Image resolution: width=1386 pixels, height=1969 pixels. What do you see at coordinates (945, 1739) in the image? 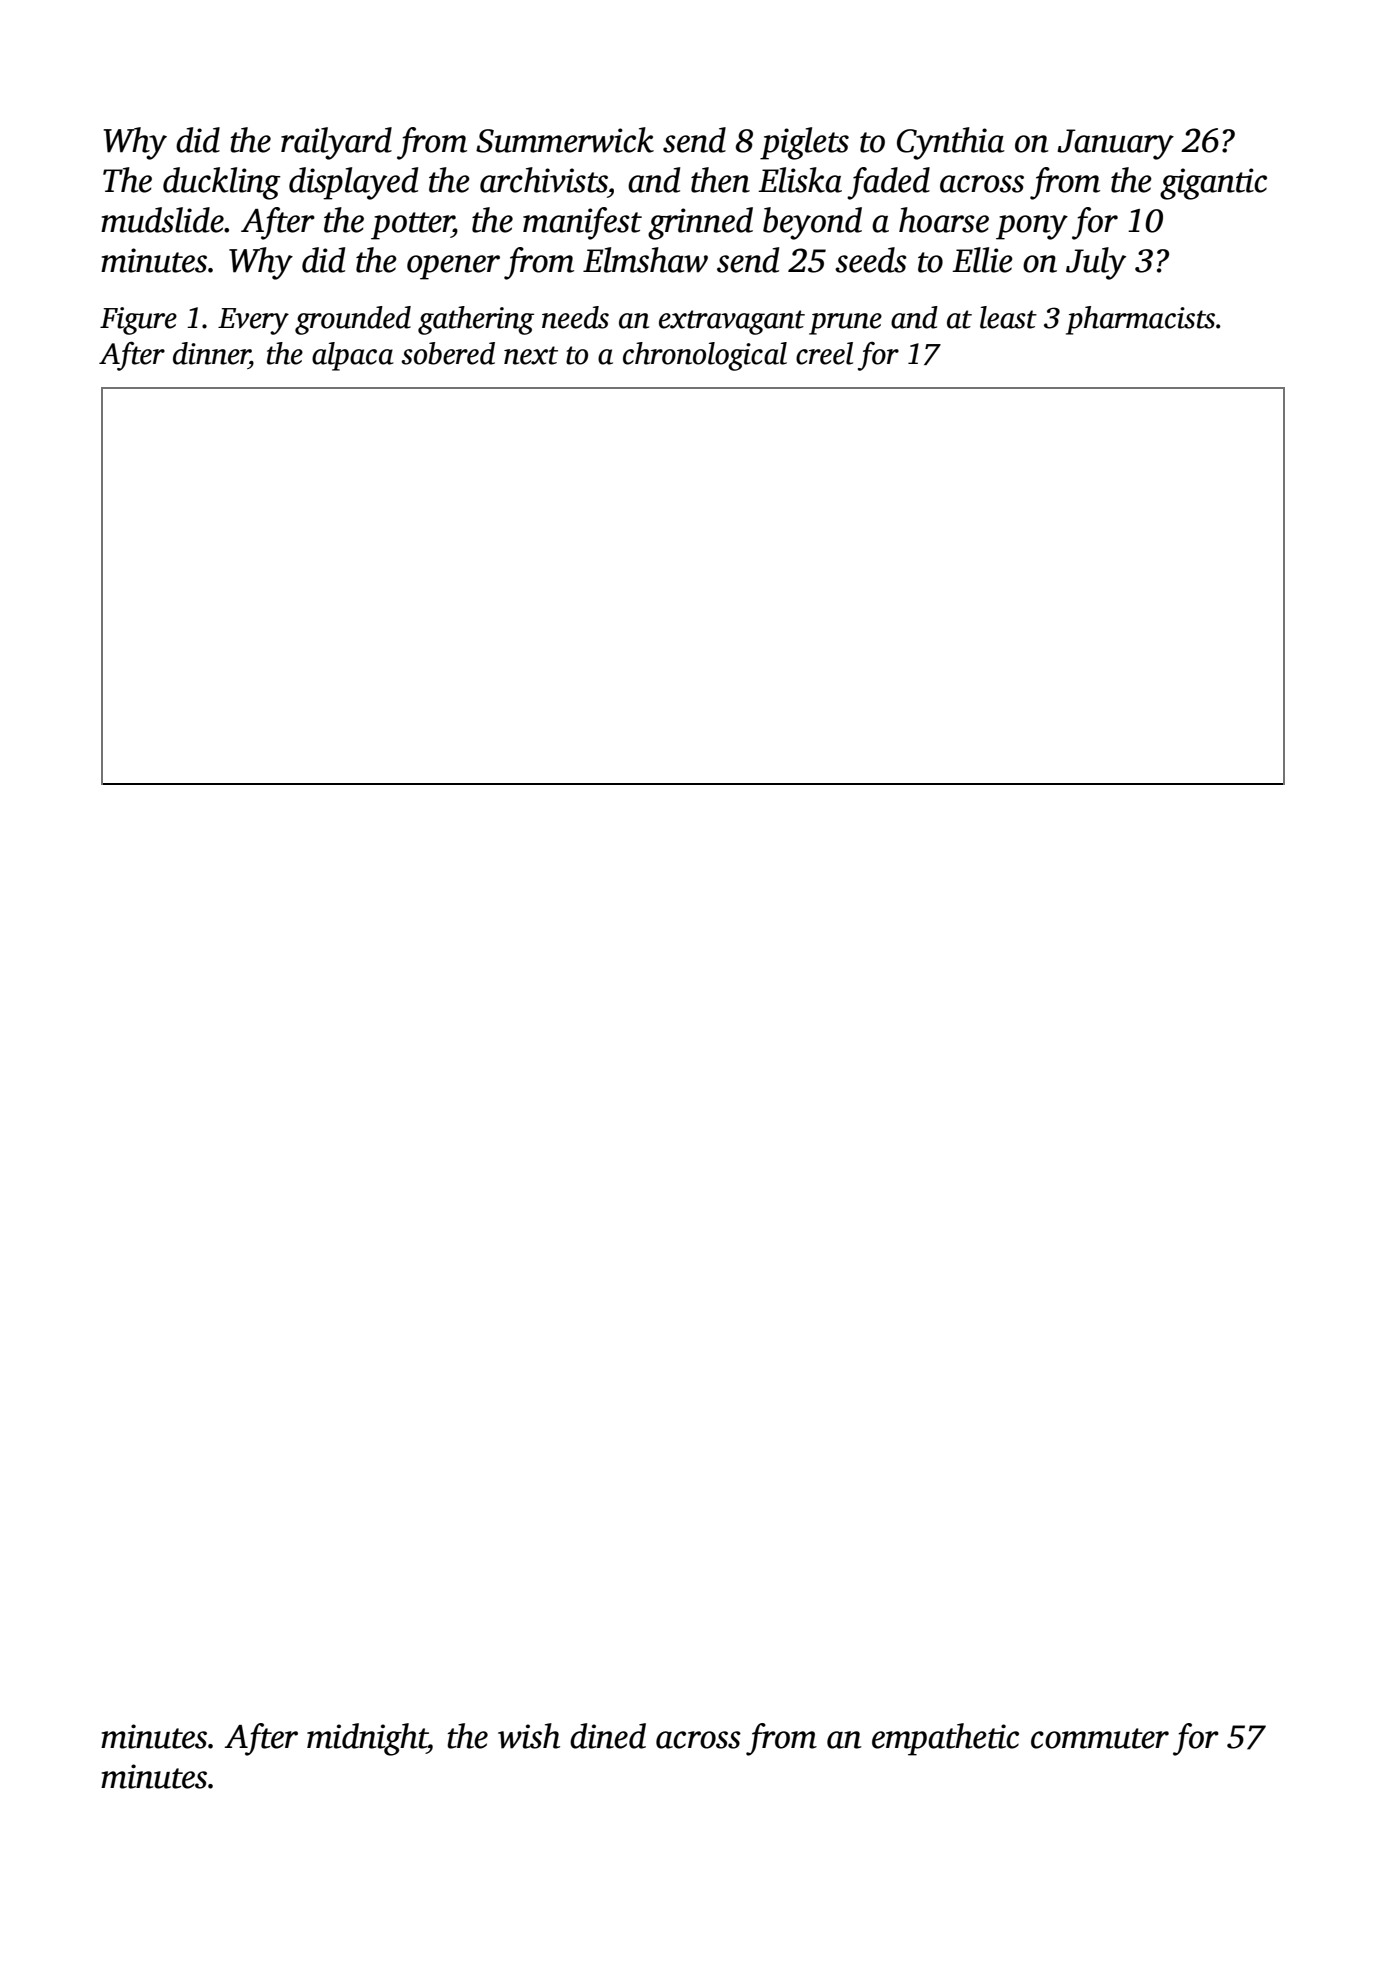
I see `empathetic` at bounding box center [945, 1739].
